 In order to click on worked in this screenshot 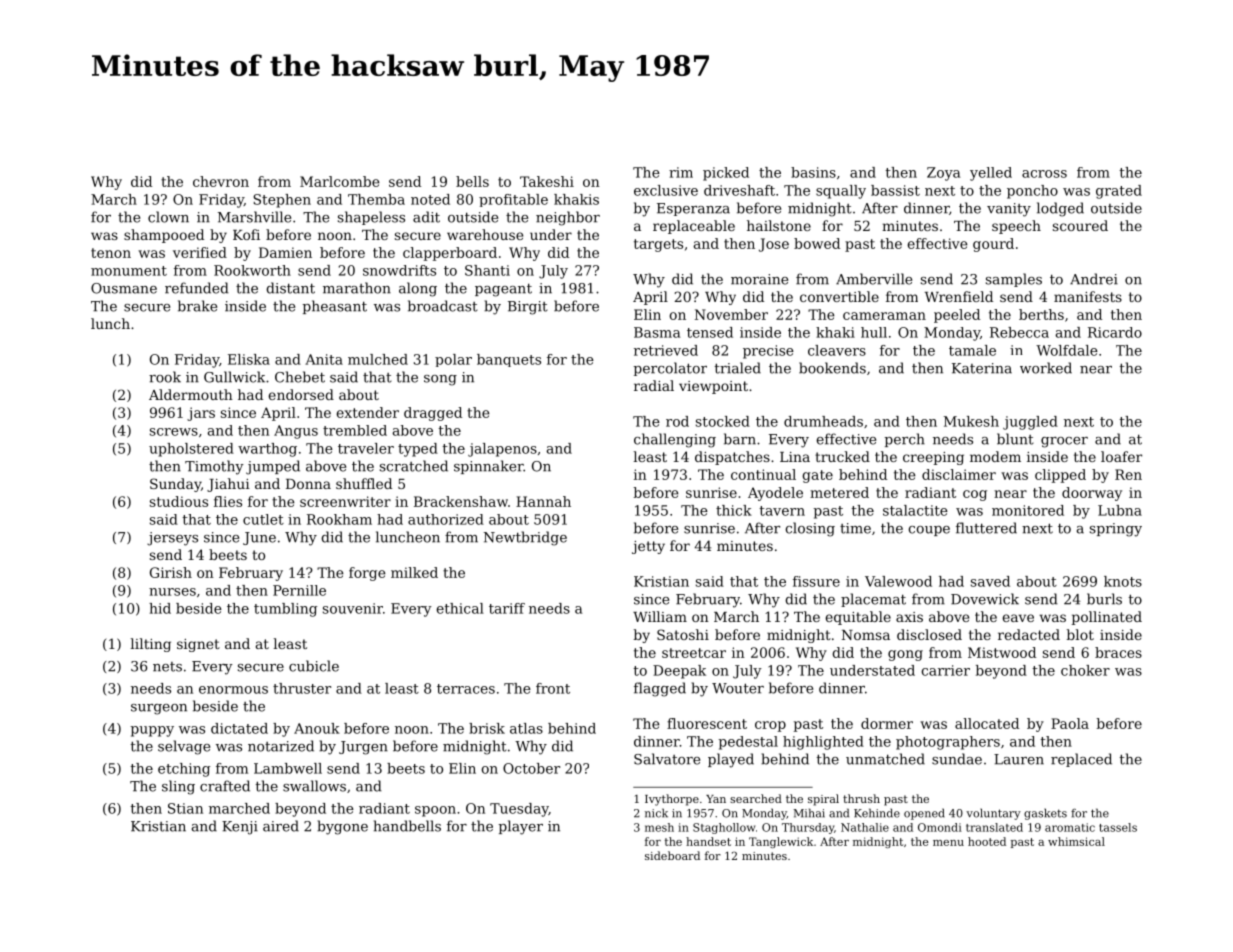, I will do `click(1046, 368)`.
